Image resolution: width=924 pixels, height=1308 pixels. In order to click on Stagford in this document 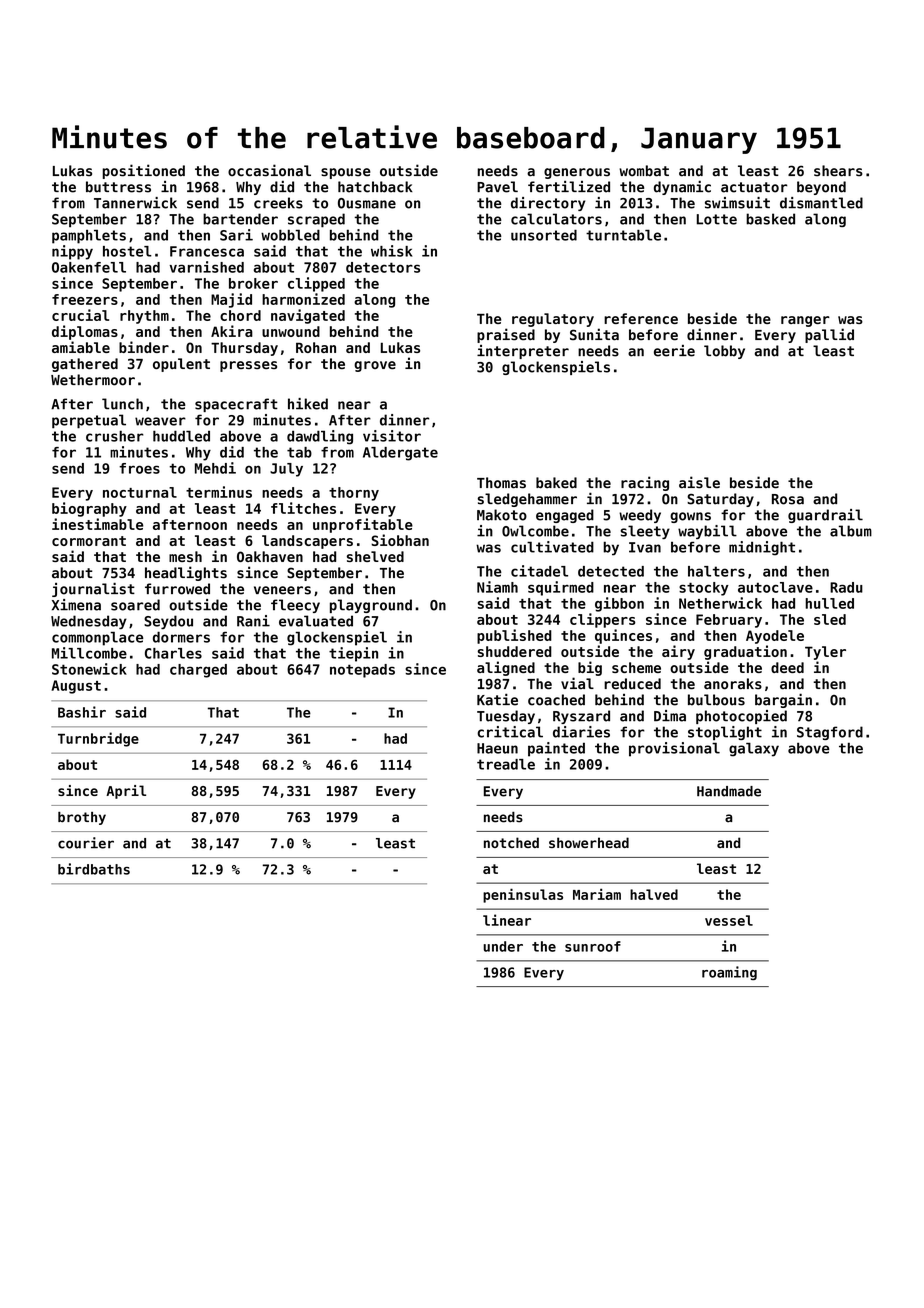, I will do `click(830, 733)`.
